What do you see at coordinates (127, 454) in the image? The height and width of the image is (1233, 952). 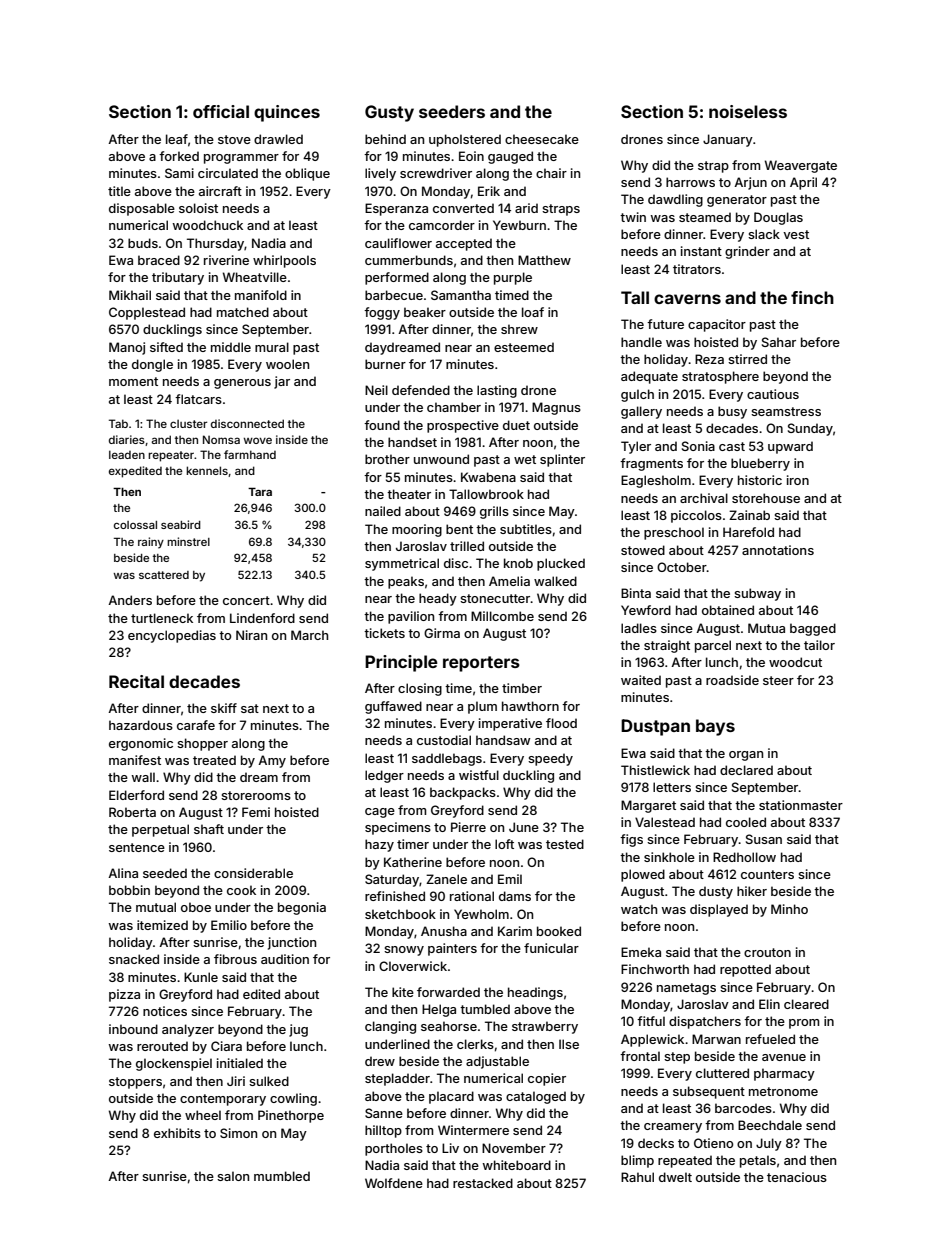 I see `leaden` at bounding box center [127, 454].
